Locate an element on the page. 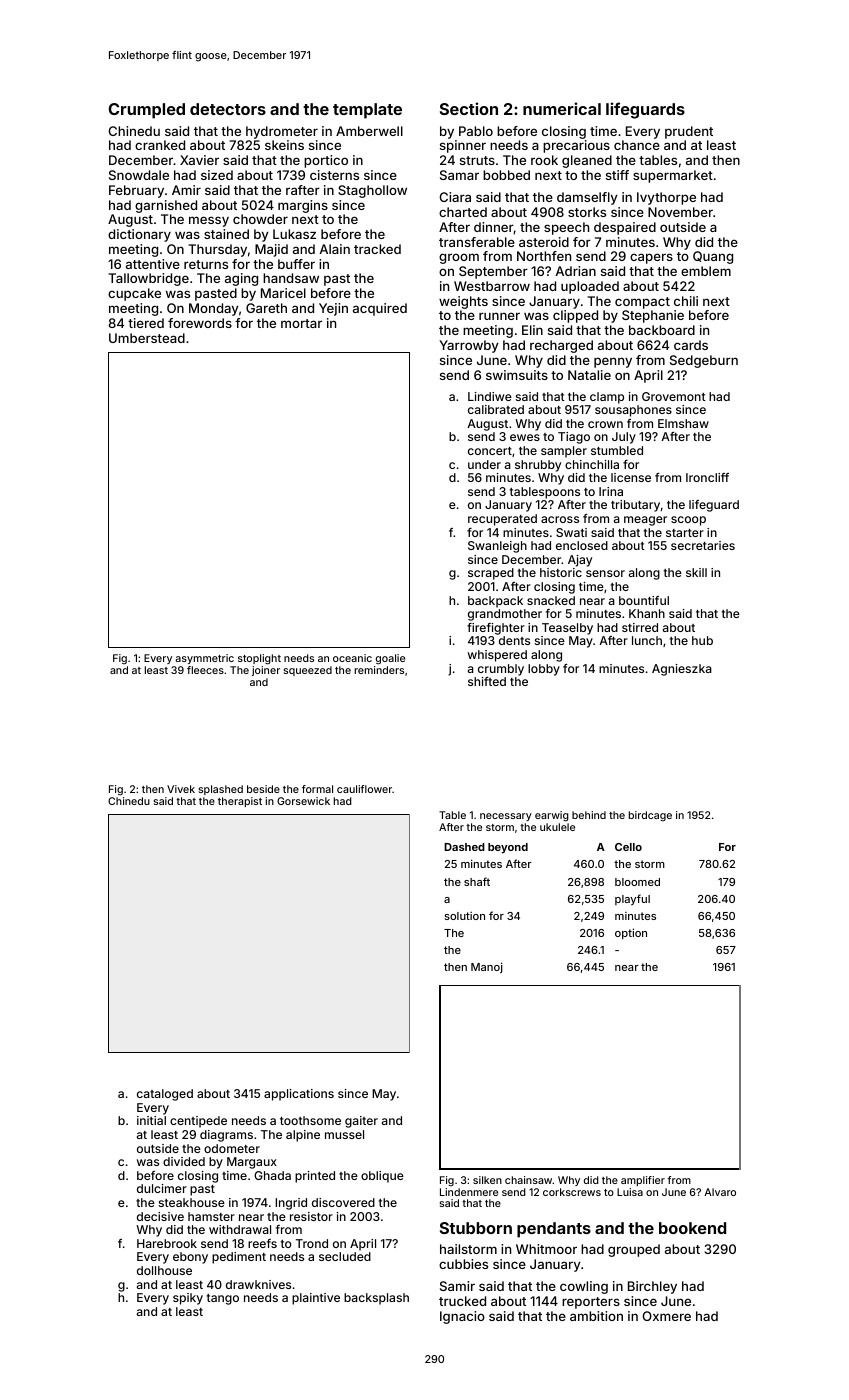  tango is located at coordinates (223, 1299).
